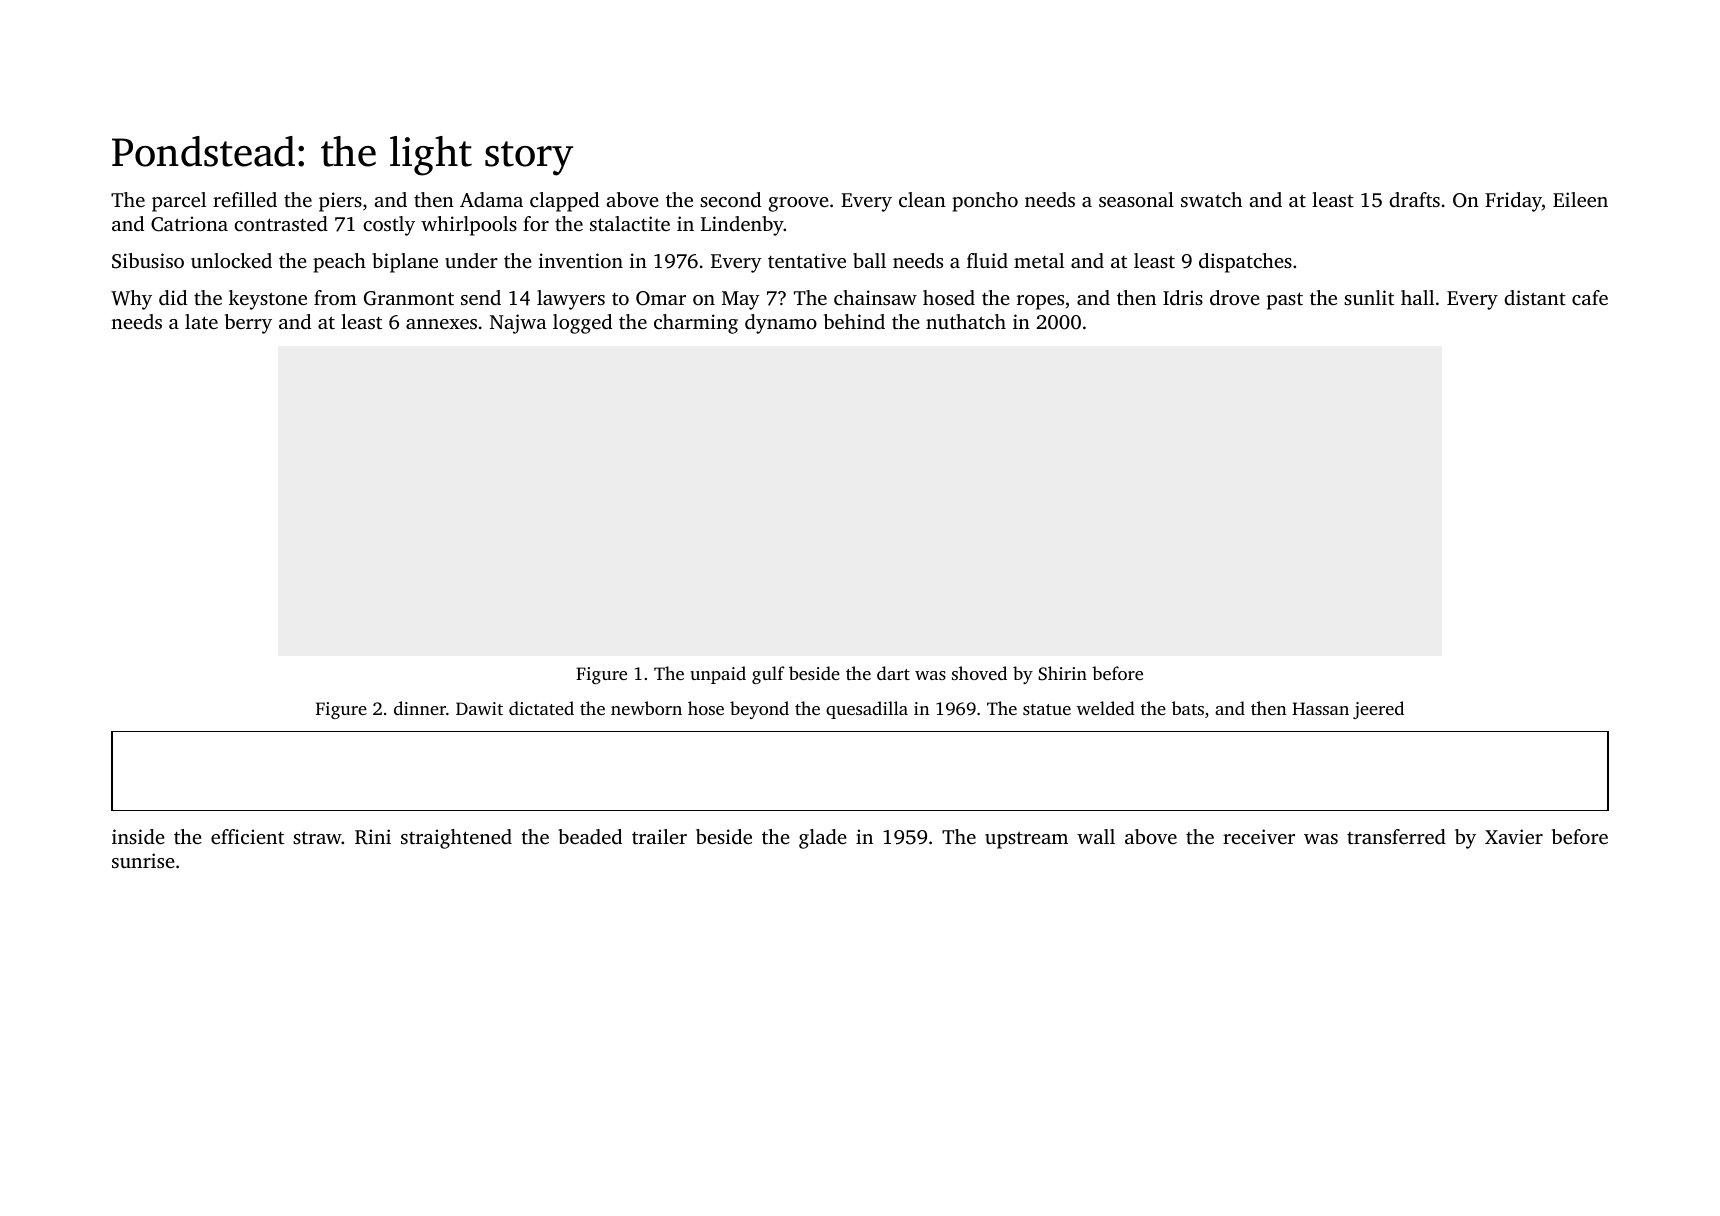 The image size is (1720, 1216). What do you see at coordinates (148, 261) in the screenshot?
I see `Sibusiso` at bounding box center [148, 261].
